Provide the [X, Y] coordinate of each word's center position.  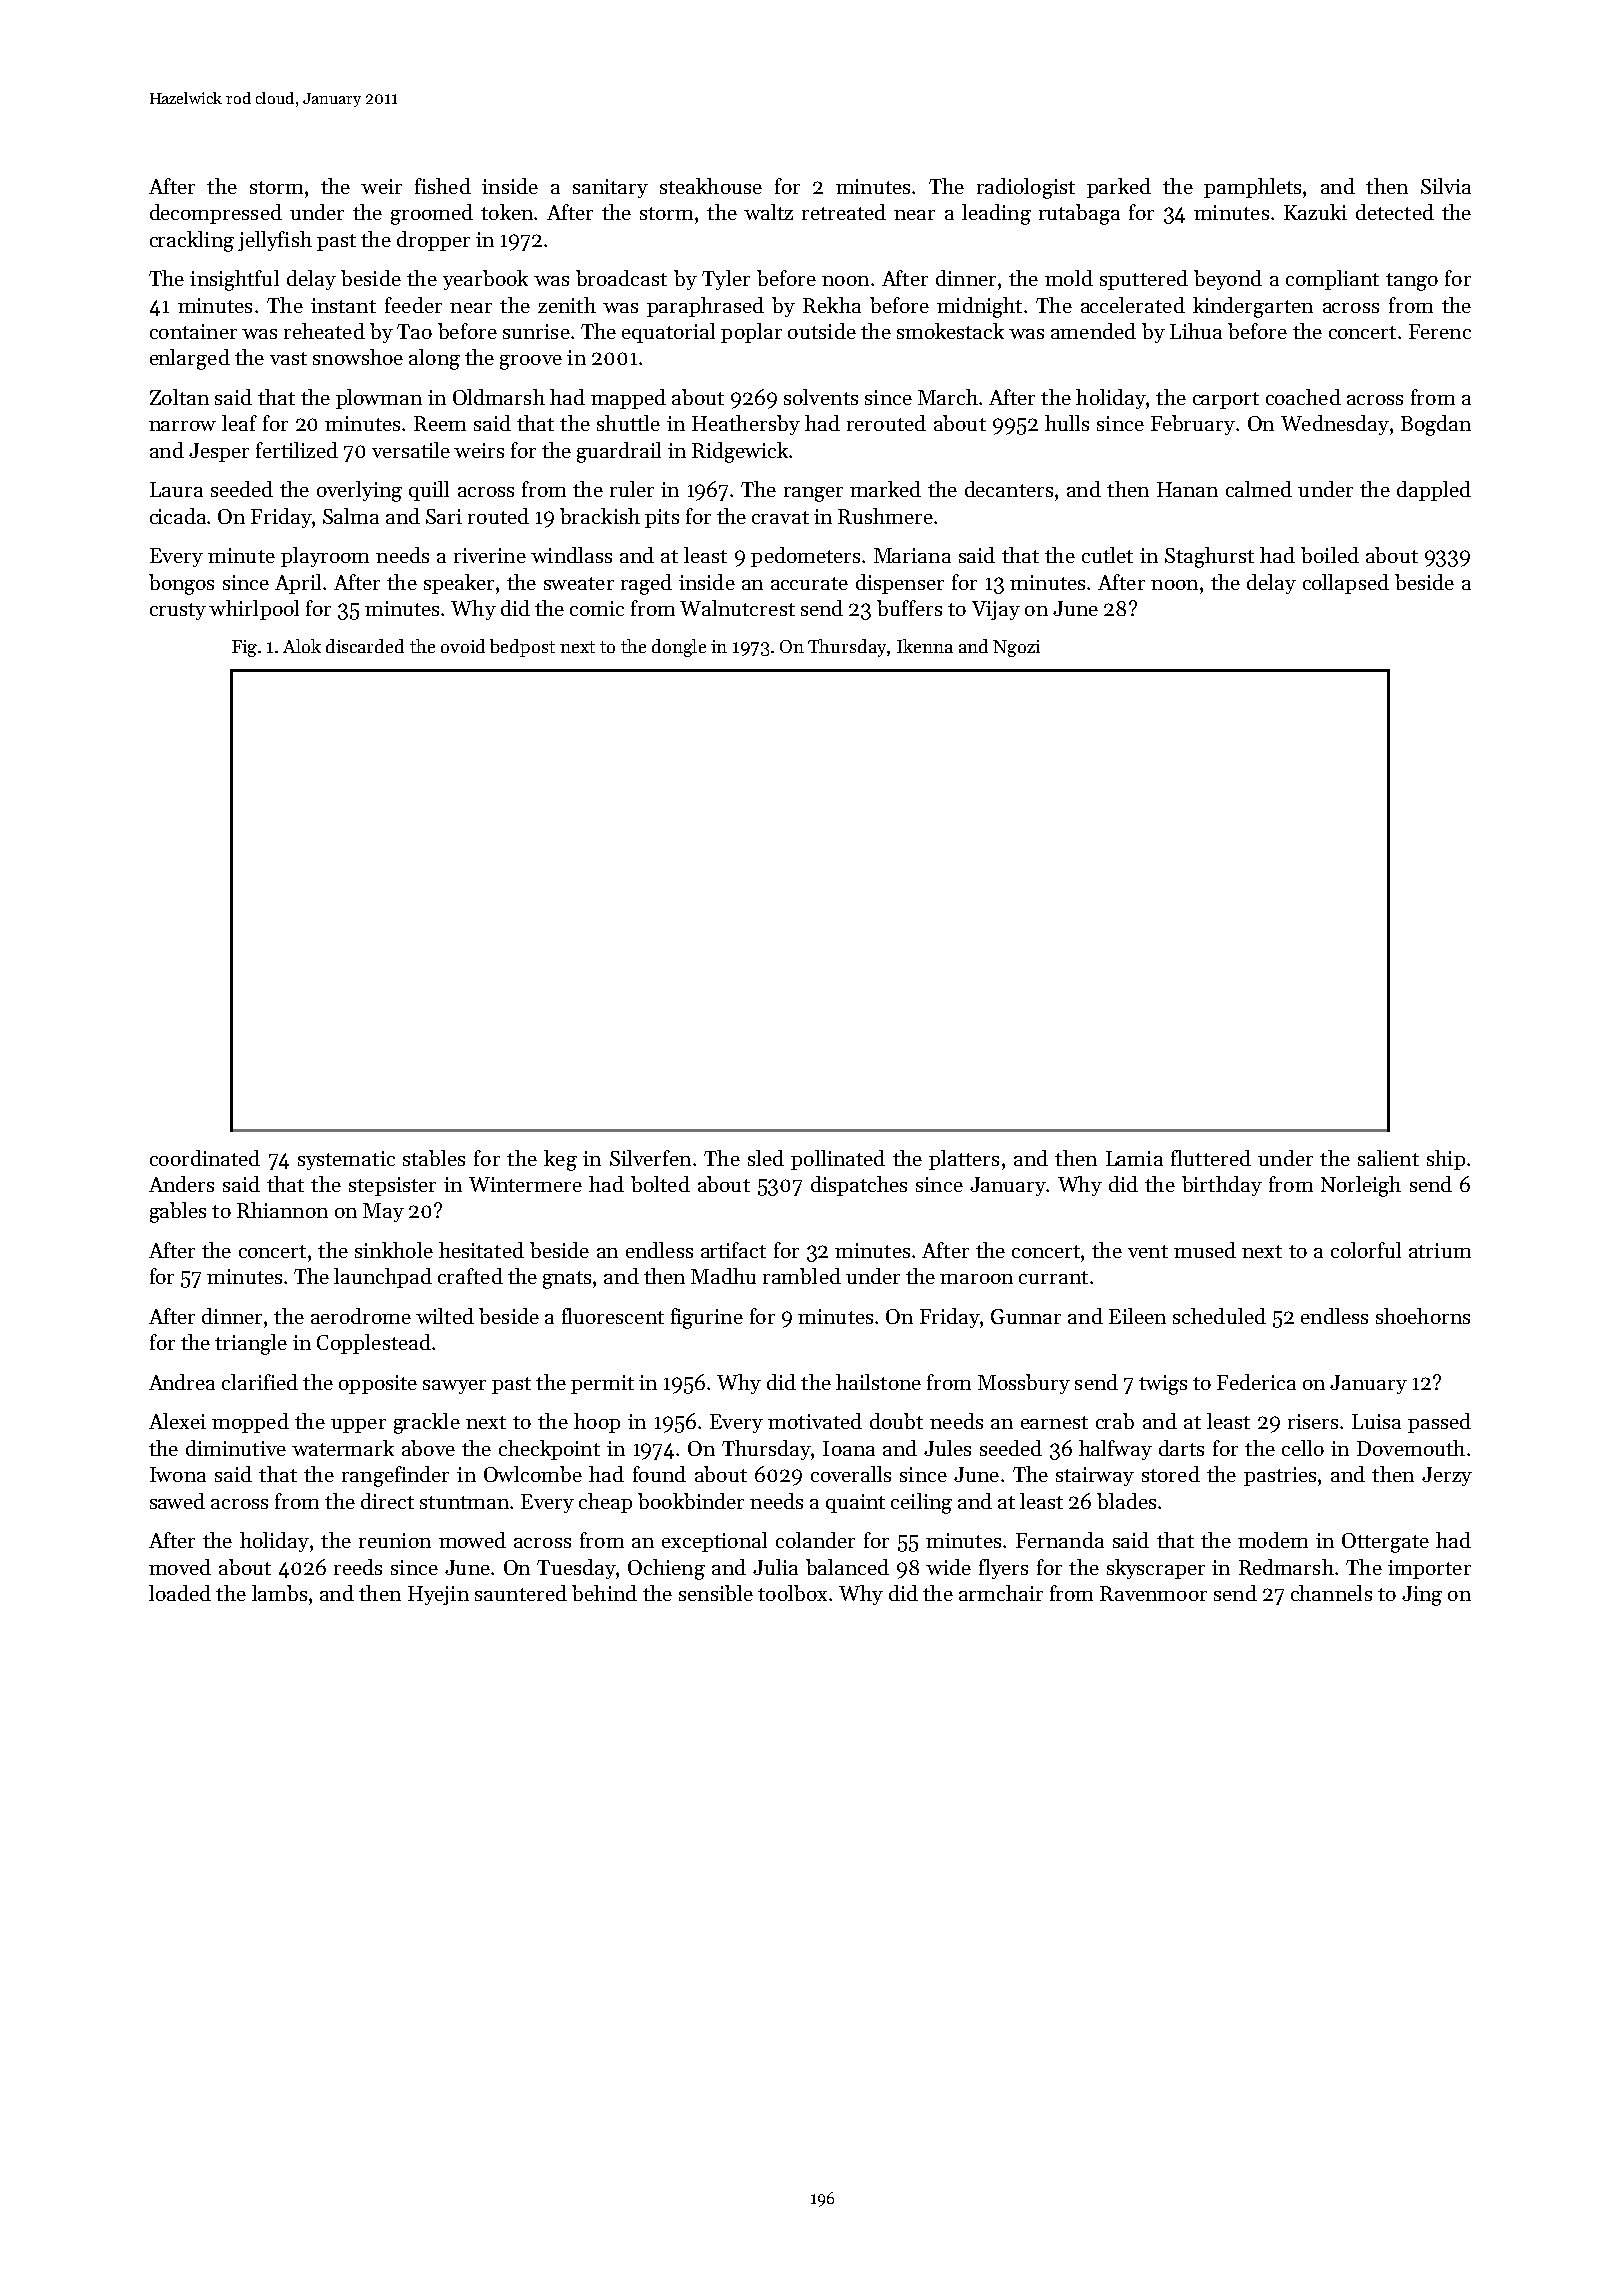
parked [1119, 188]
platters [964, 1160]
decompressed [216, 214]
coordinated [205, 1158]
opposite [378, 1384]
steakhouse [711, 186]
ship [1446, 1160]
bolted [660, 1184]
